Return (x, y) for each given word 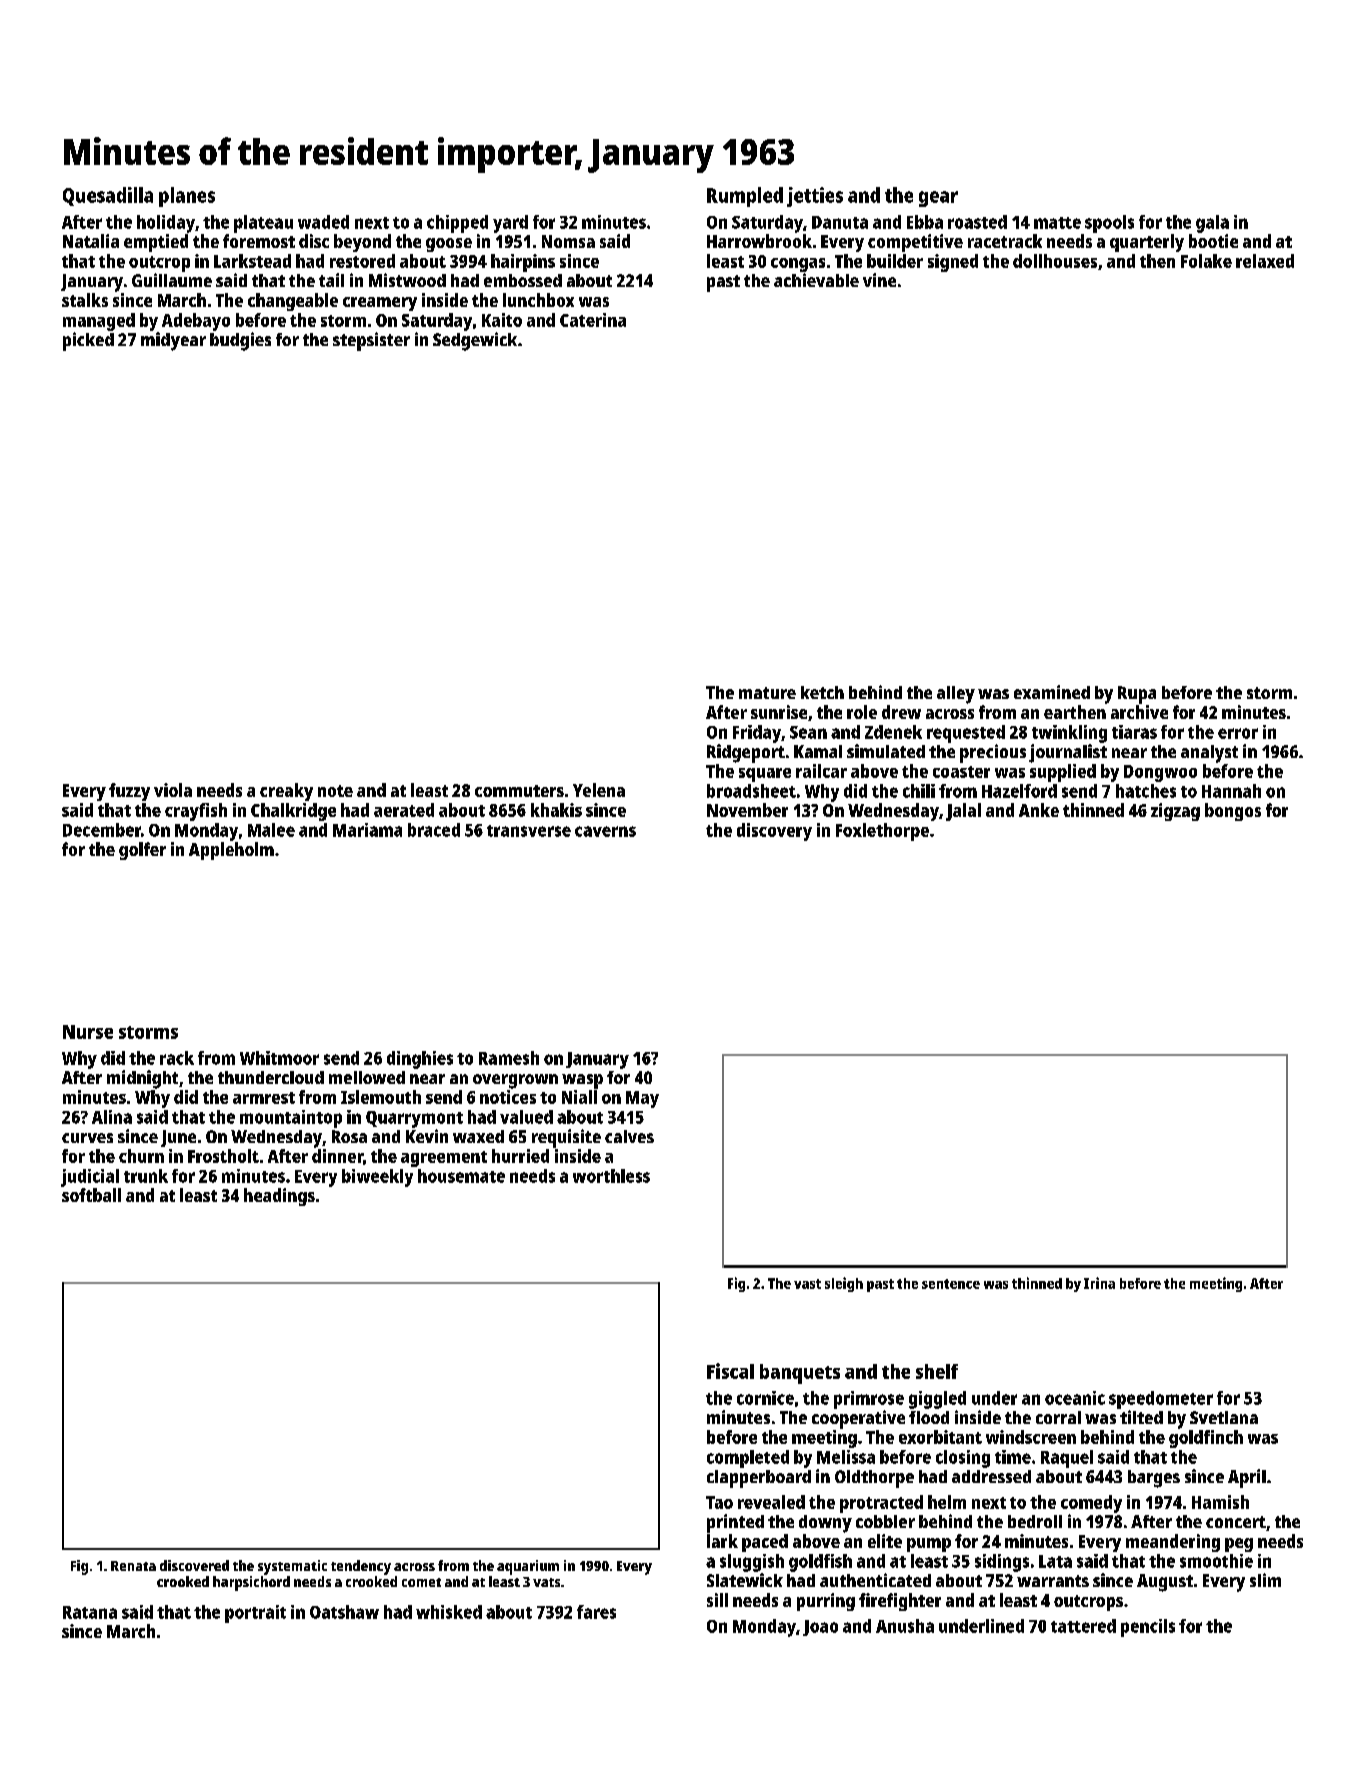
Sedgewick (475, 341)
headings (279, 1197)
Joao (820, 1628)
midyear (173, 341)
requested (966, 734)
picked (88, 341)
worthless (611, 1176)
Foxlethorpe (882, 832)
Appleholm (231, 851)
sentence (951, 1284)
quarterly (1147, 243)
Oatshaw (344, 1612)
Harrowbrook (759, 241)
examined (1052, 692)
